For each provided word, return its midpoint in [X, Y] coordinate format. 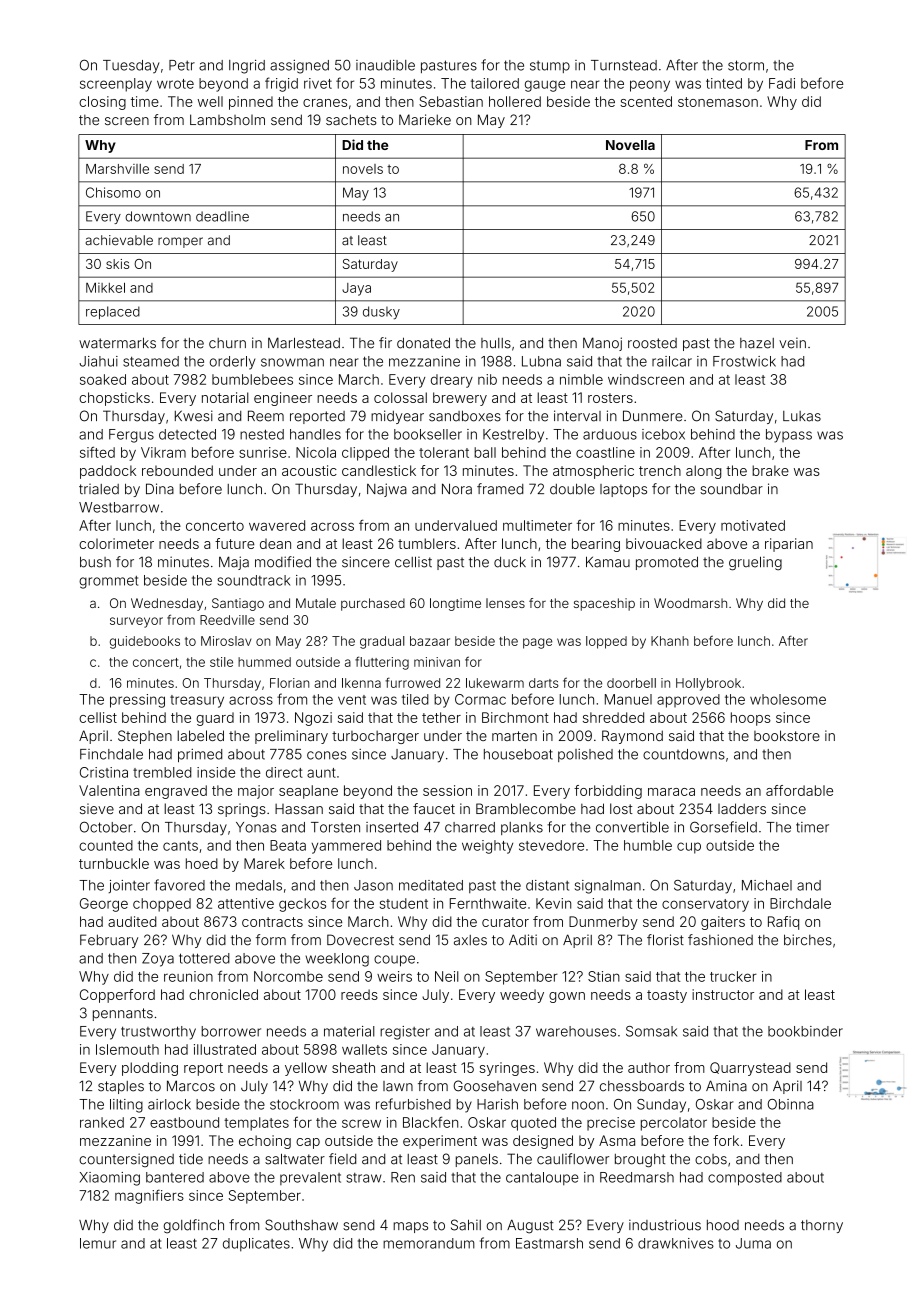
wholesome [788, 699]
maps [410, 1227]
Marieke [425, 119]
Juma [753, 1243]
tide [191, 1159]
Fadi [782, 83]
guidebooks [145, 642]
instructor [723, 994]
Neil [447, 976]
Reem [266, 416]
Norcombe [288, 976]
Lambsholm [227, 119]
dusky [381, 313]
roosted [652, 343]
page [537, 643]
